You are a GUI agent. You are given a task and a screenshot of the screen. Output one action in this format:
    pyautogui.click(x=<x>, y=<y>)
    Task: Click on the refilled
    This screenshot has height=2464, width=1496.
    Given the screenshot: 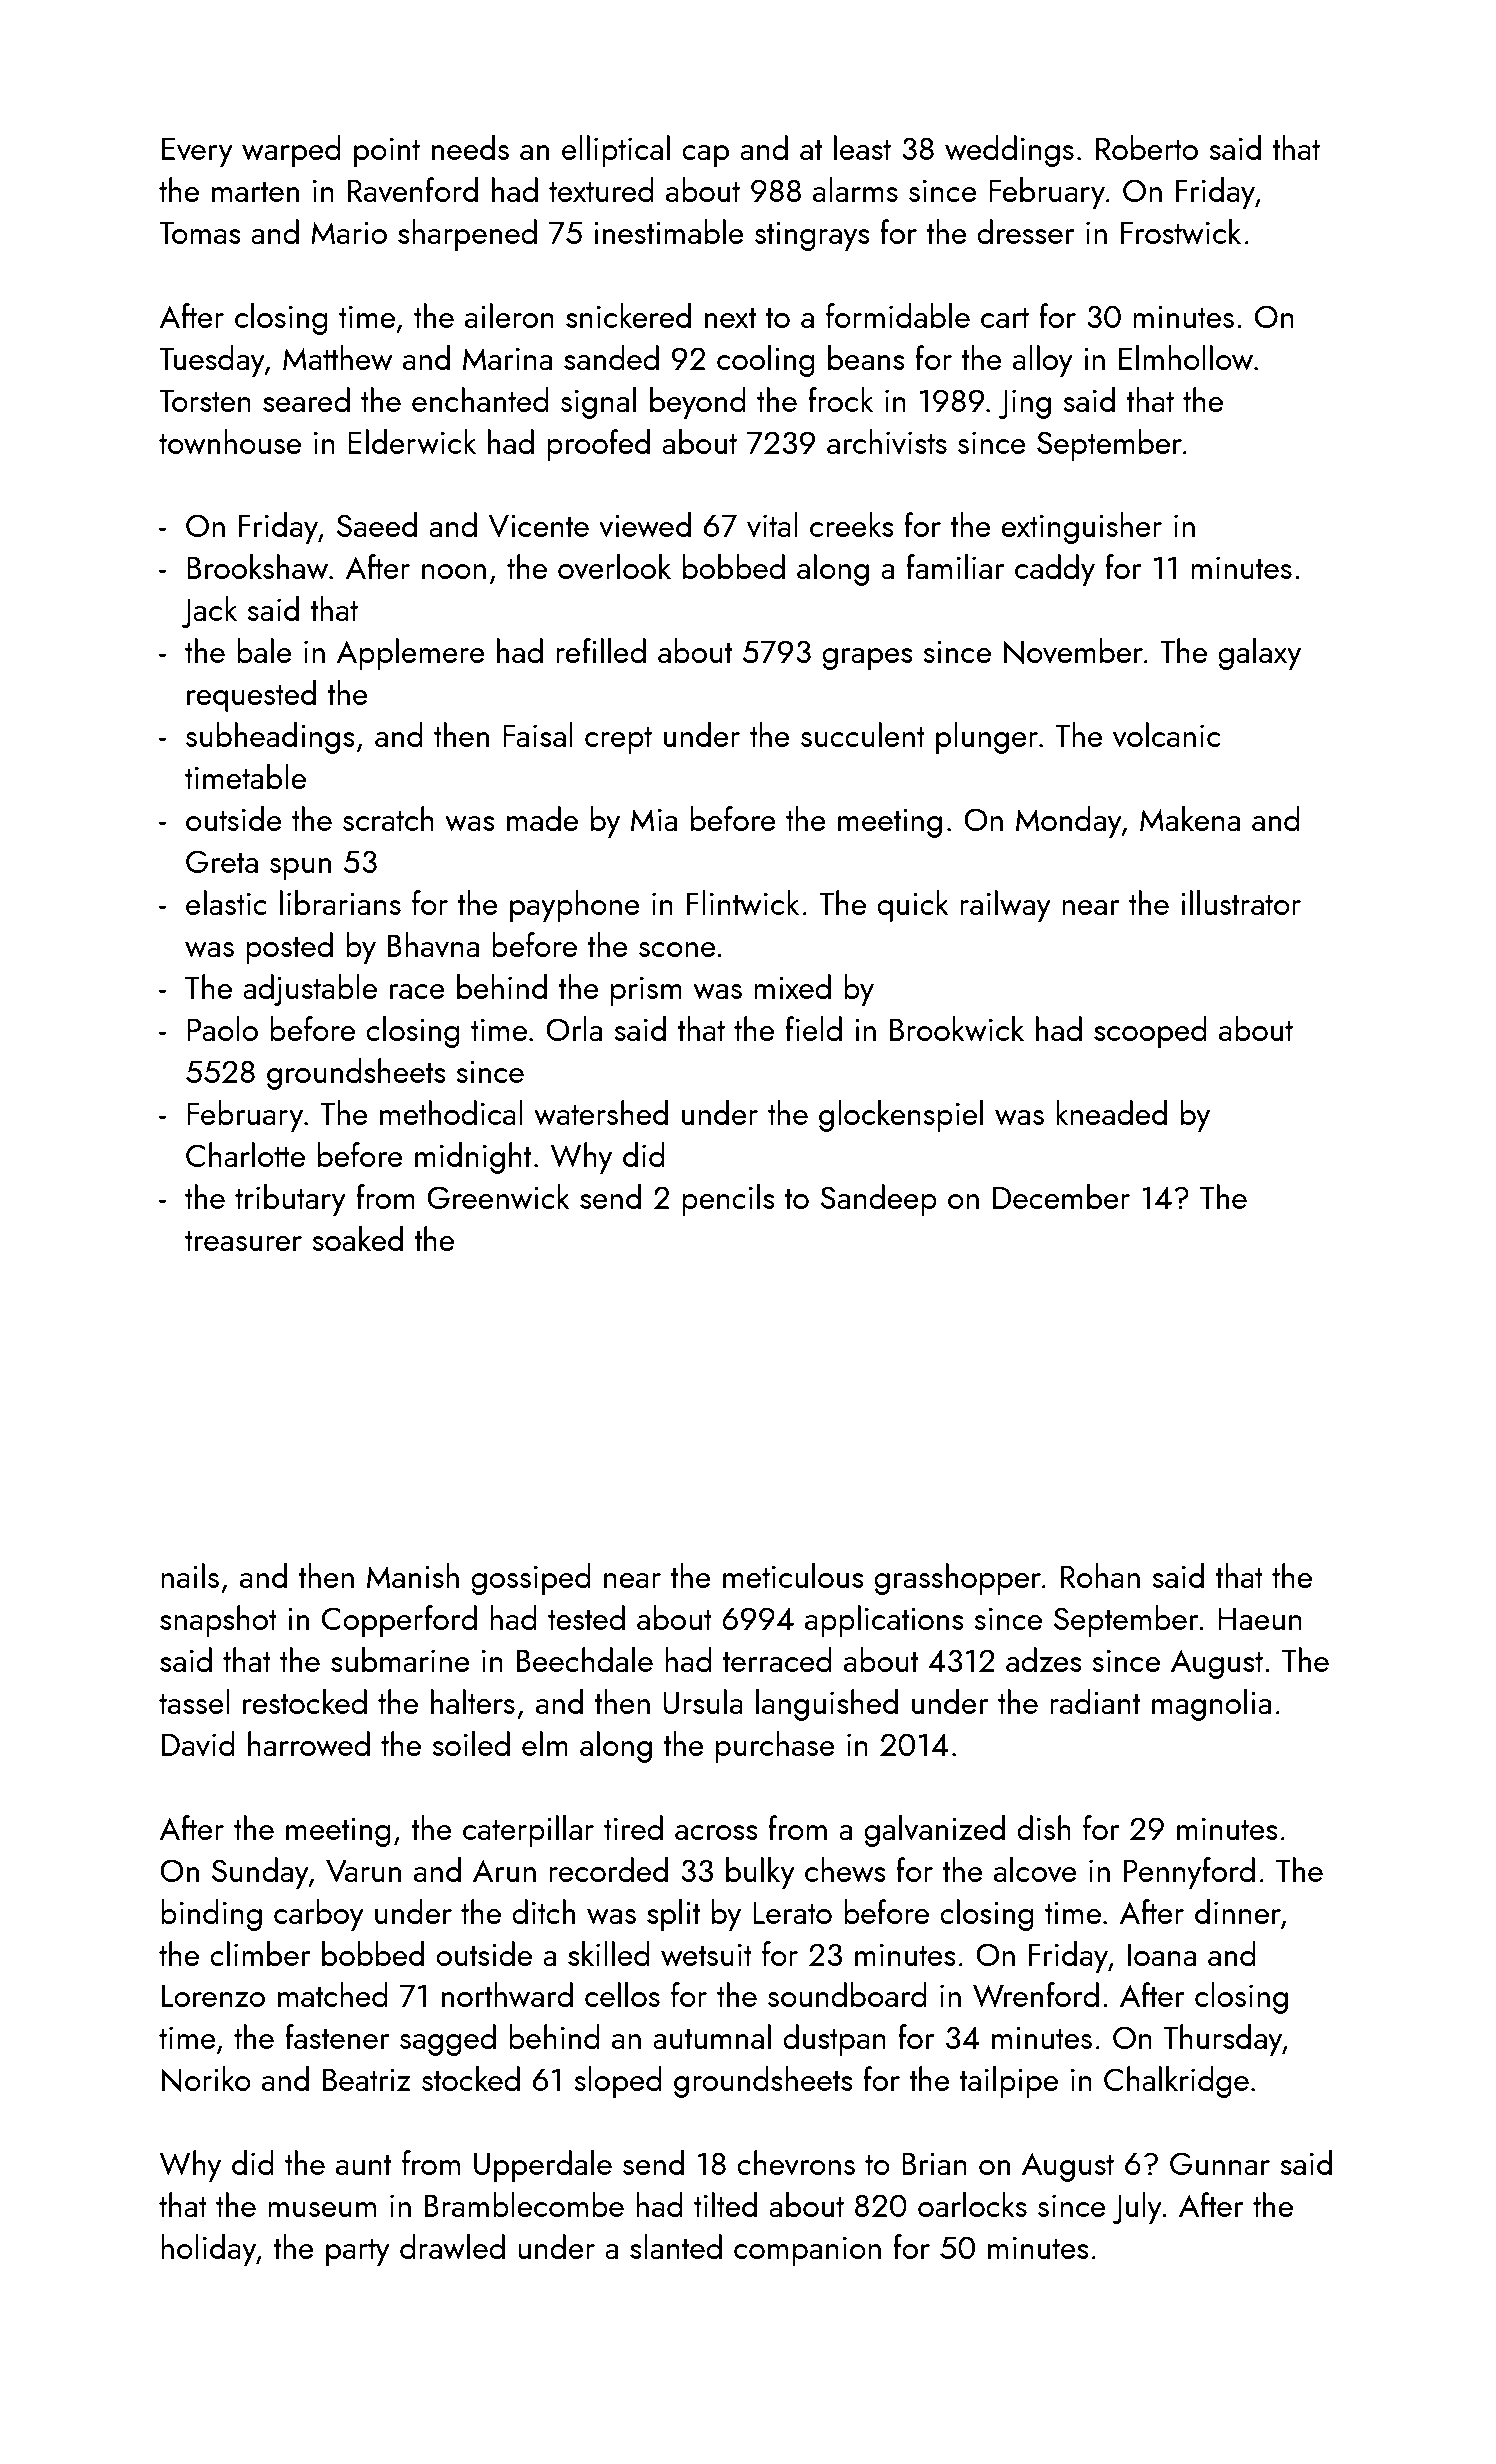 What is the action you would take?
    pyautogui.click(x=601, y=650)
